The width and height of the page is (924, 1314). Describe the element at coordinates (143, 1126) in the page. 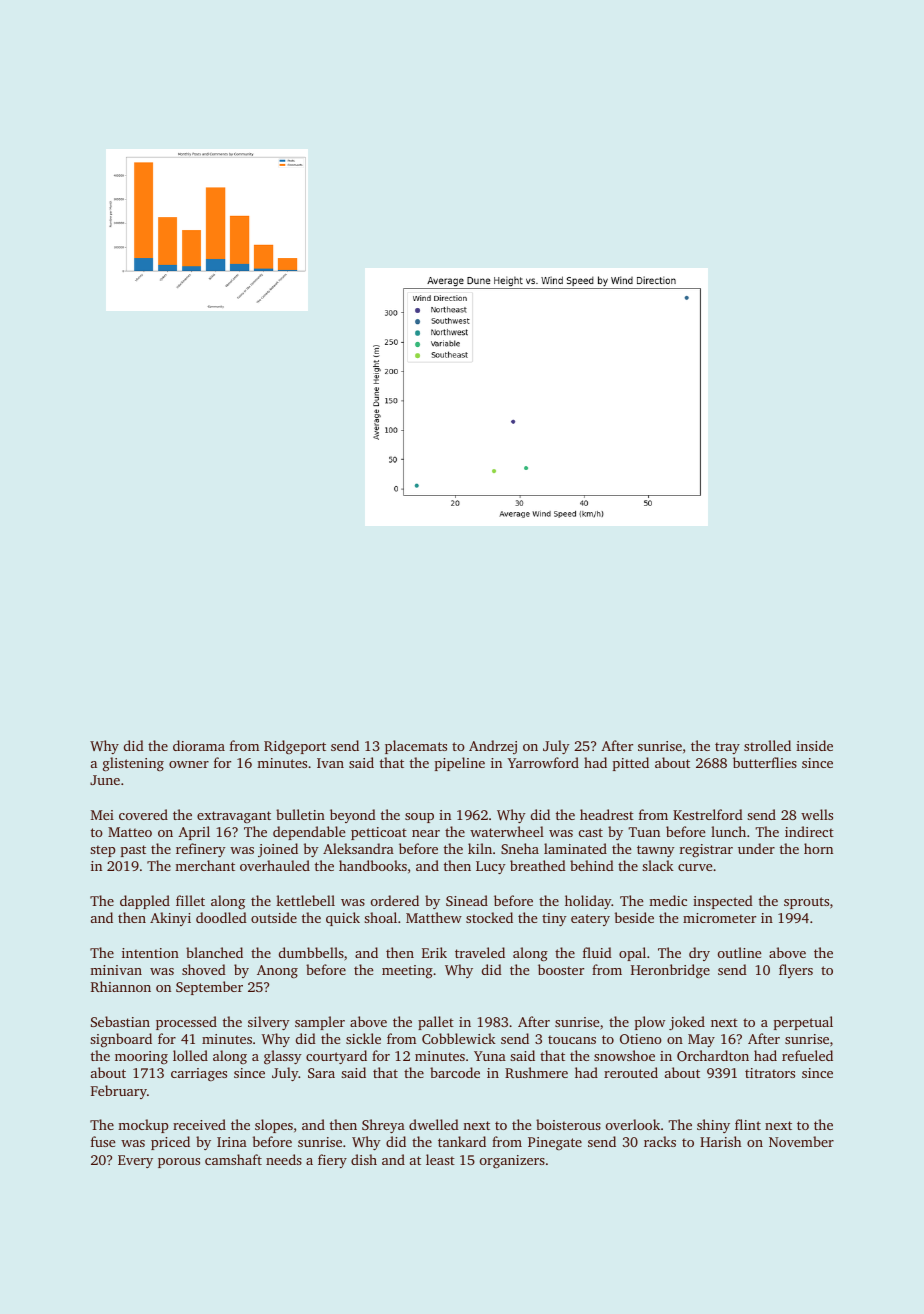

I see `mockup` at that location.
